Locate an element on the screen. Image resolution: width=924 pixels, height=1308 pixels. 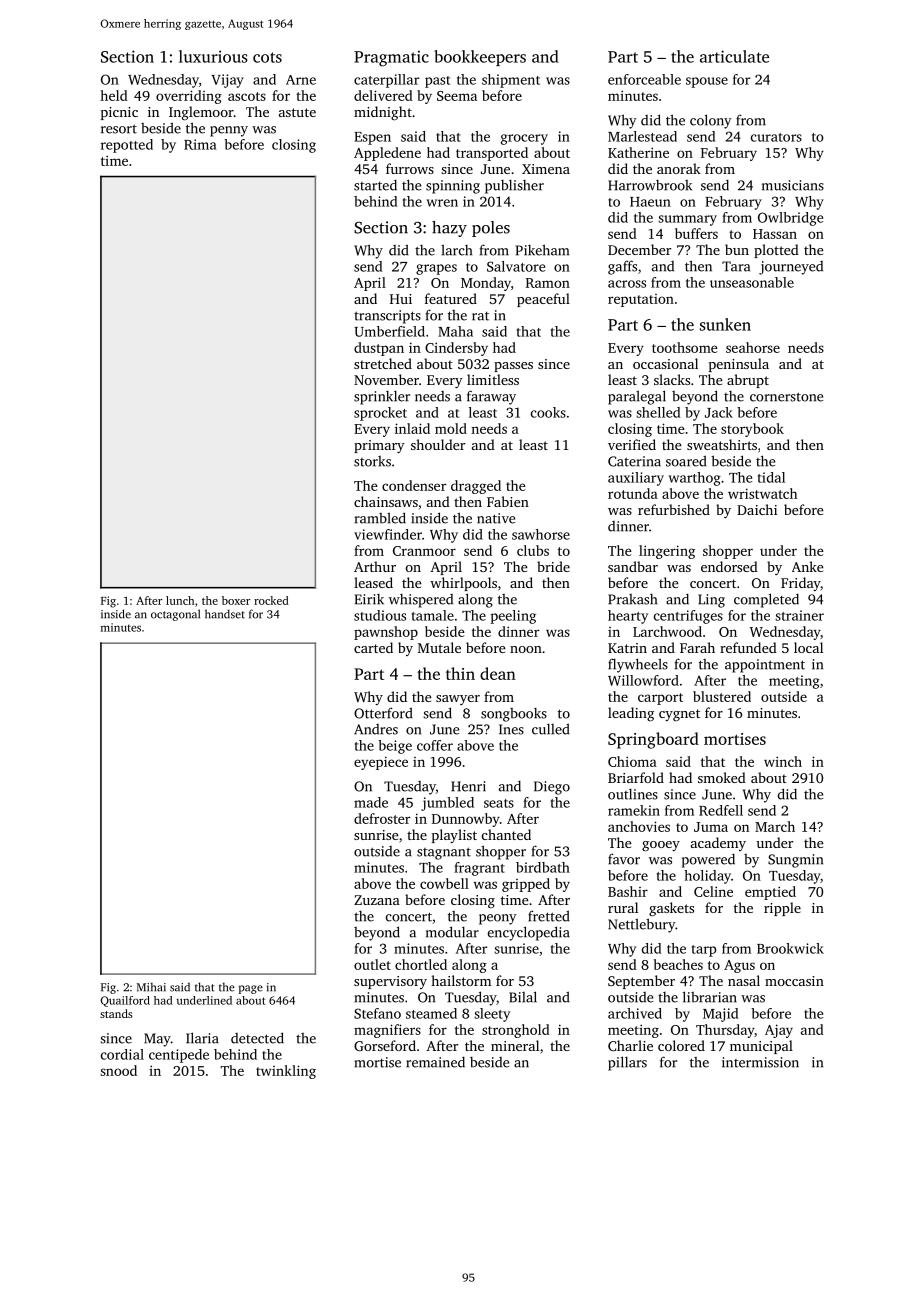
Inglemoor is located at coordinates (201, 113).
